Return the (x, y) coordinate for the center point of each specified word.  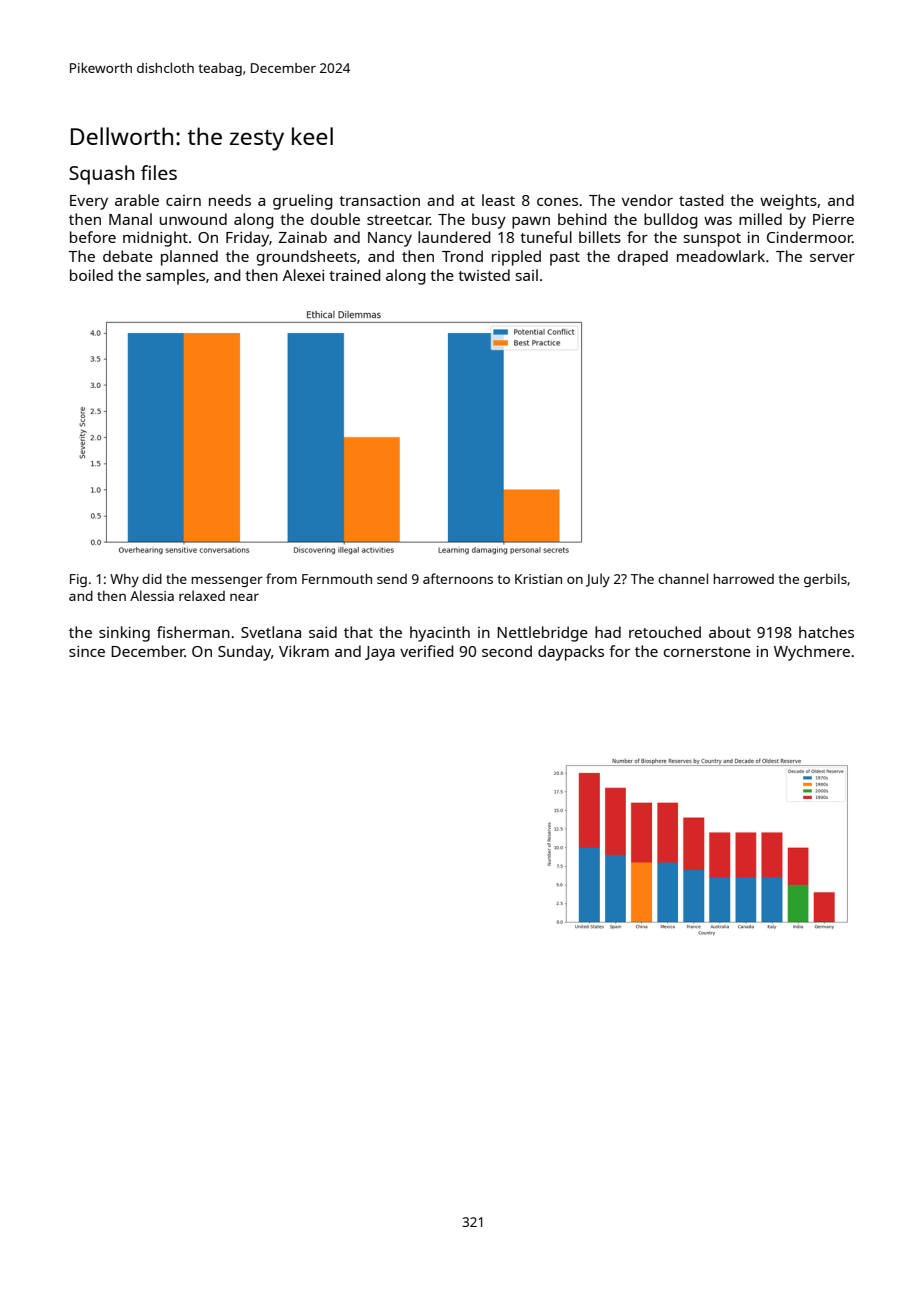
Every (89, 202)
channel (683, 578)
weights (788, 202)
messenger (227, 581)
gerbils (825, 580)
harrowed (743, 579)
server (832, 258)
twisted (484, 275)
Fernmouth (337, 579)
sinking (124, 634)
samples (175, 277)
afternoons (458, 578)
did (152, 579)
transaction (379, 200)
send (392, 579)
